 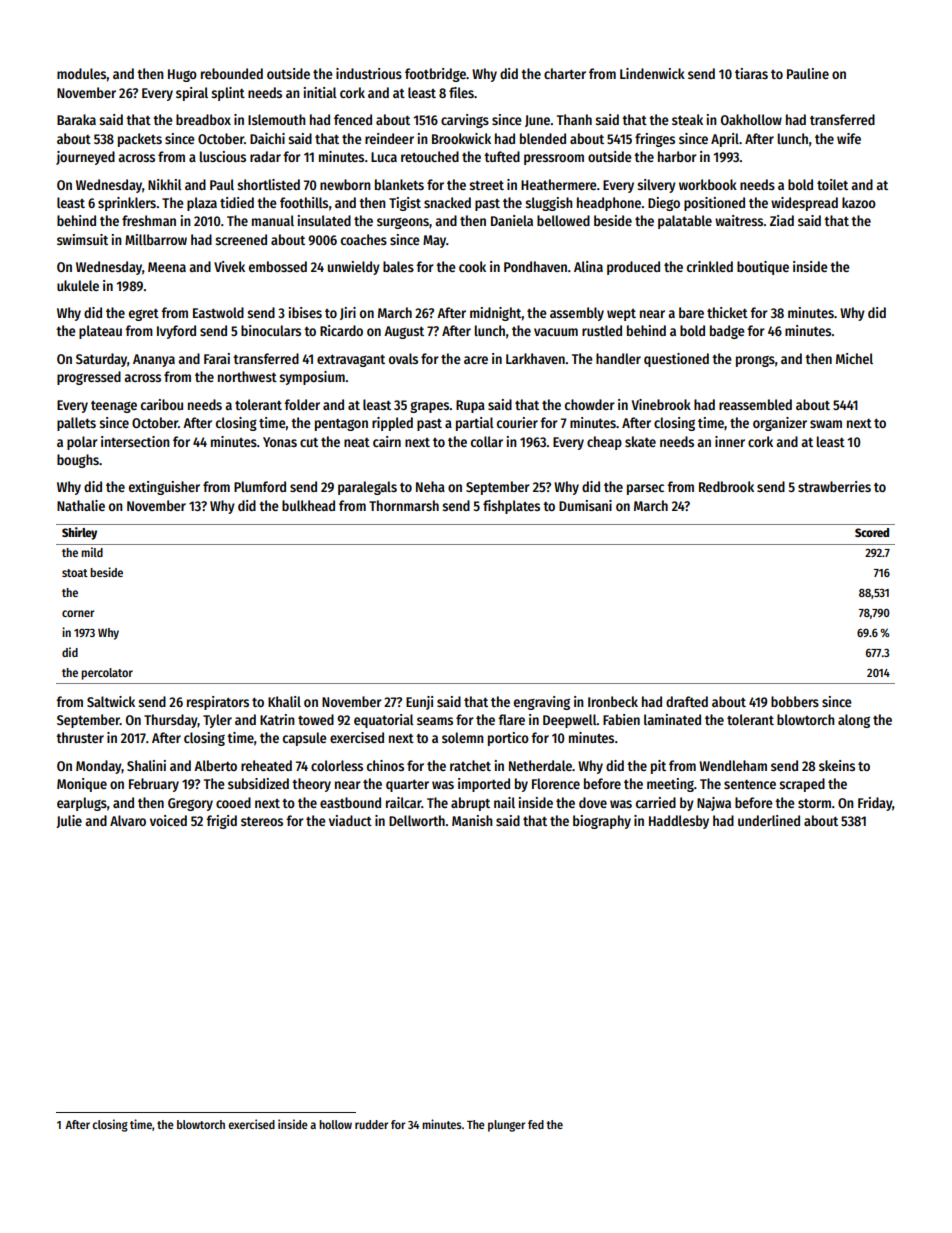 What do you see at coordinates (679, 822) in the document?
I see `Haddlesby` at bounding box center [679, 822].
